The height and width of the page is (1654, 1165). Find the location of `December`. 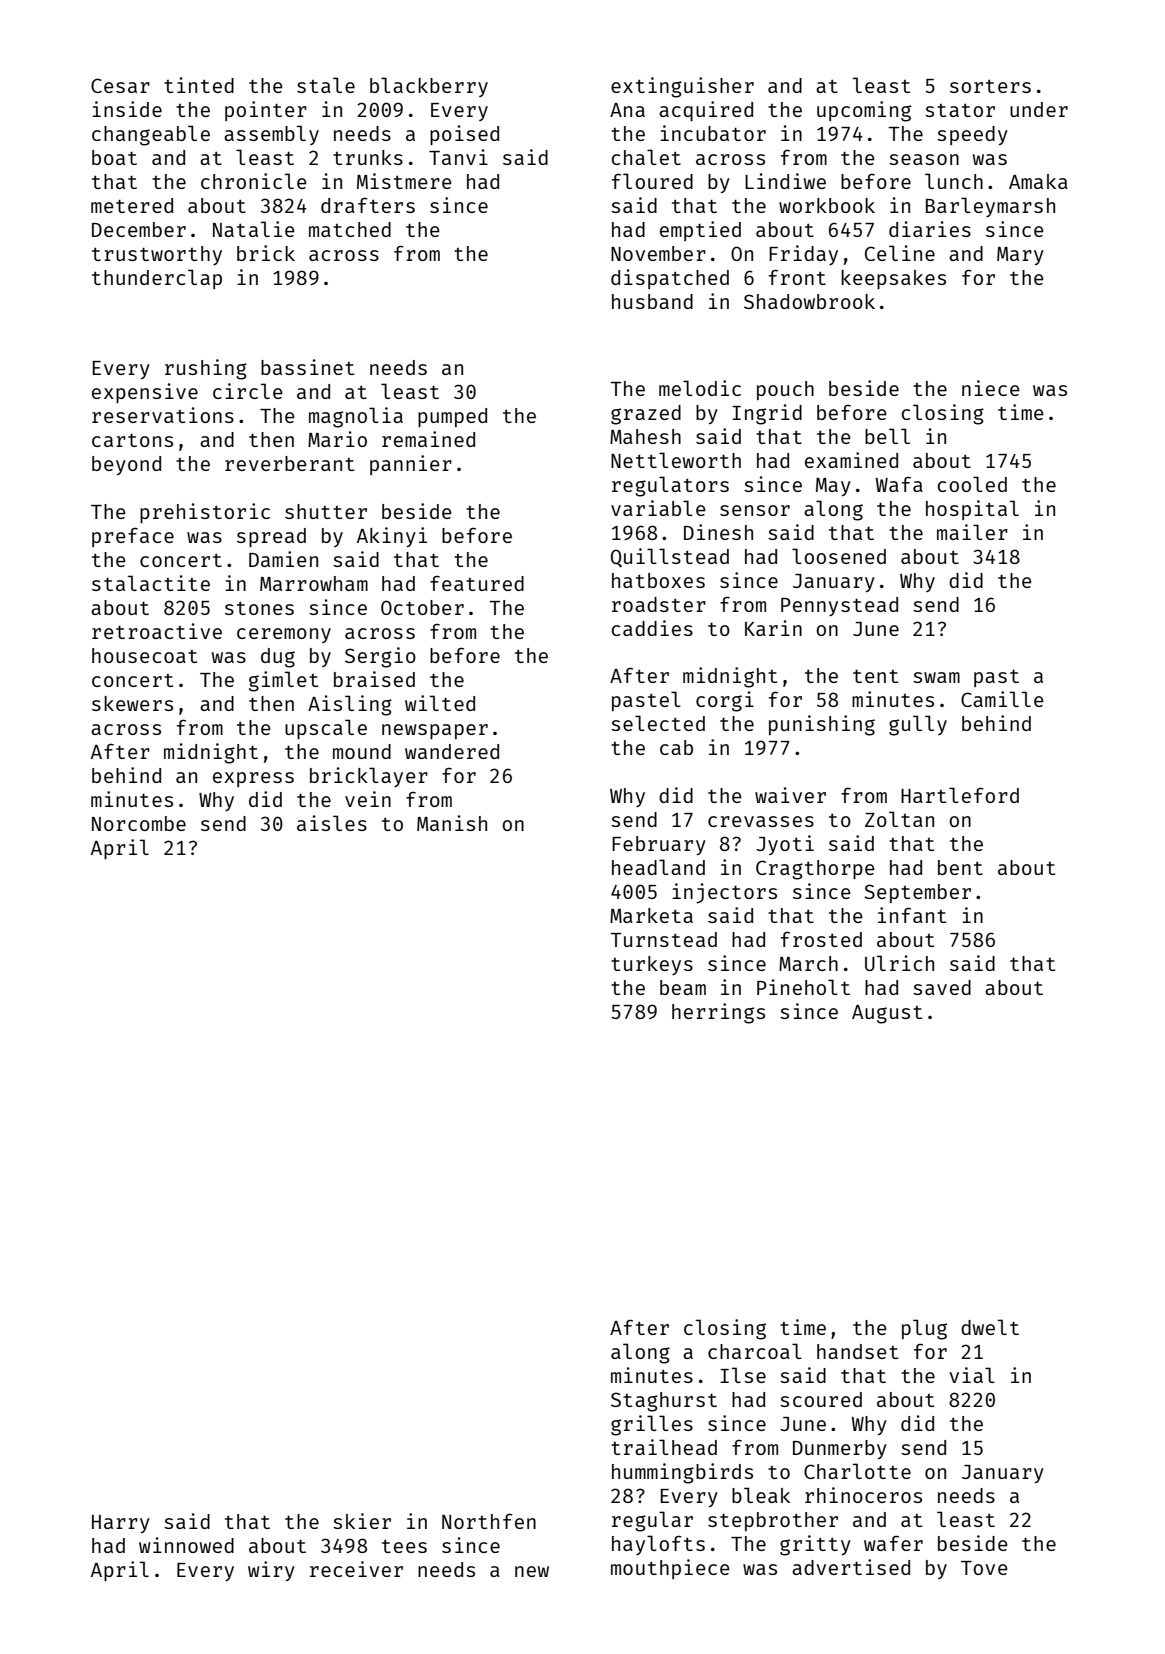

December is located at coordinates (139, 229).
